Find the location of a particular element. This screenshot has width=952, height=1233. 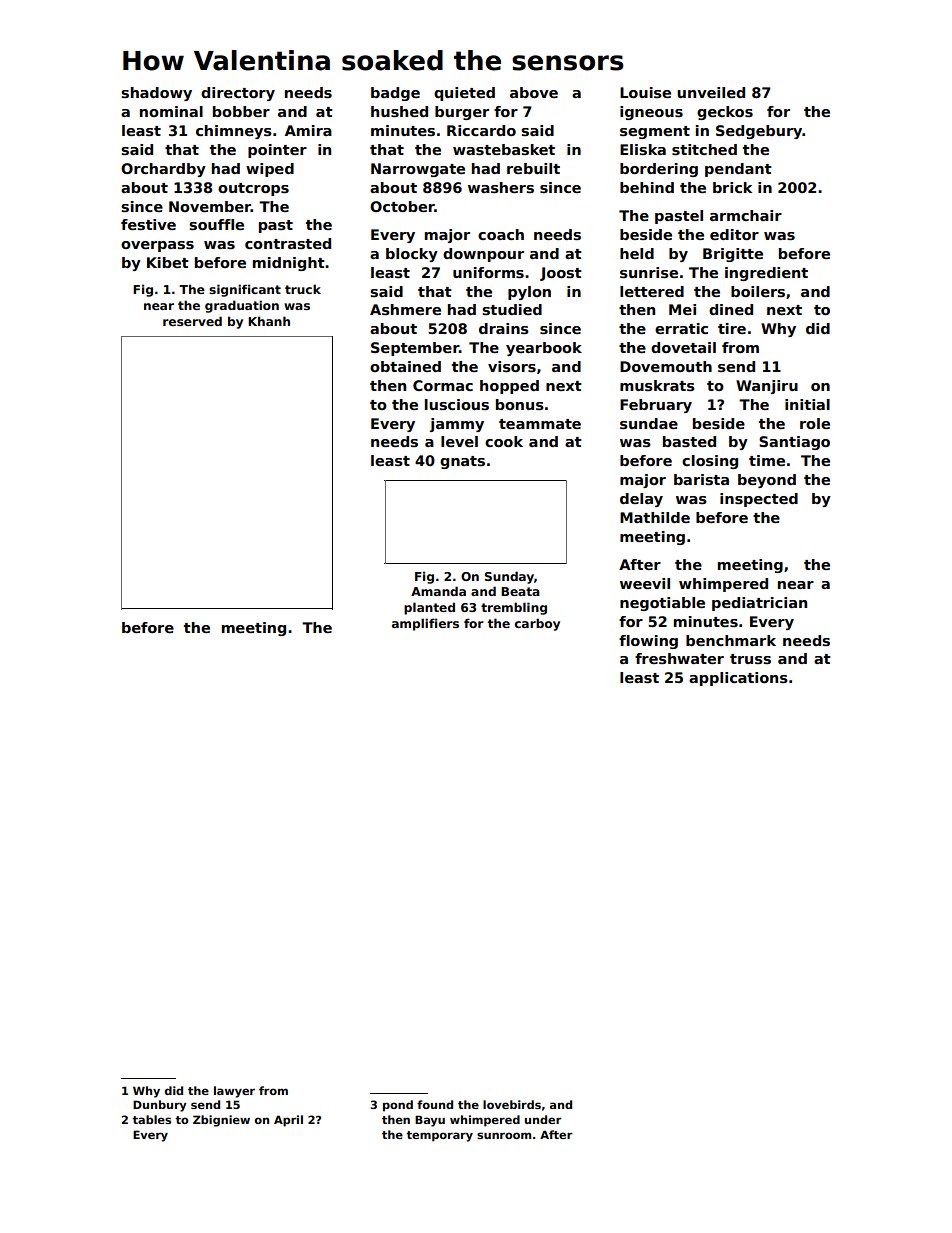

sunroom is located at coordinates (504, 1135).
